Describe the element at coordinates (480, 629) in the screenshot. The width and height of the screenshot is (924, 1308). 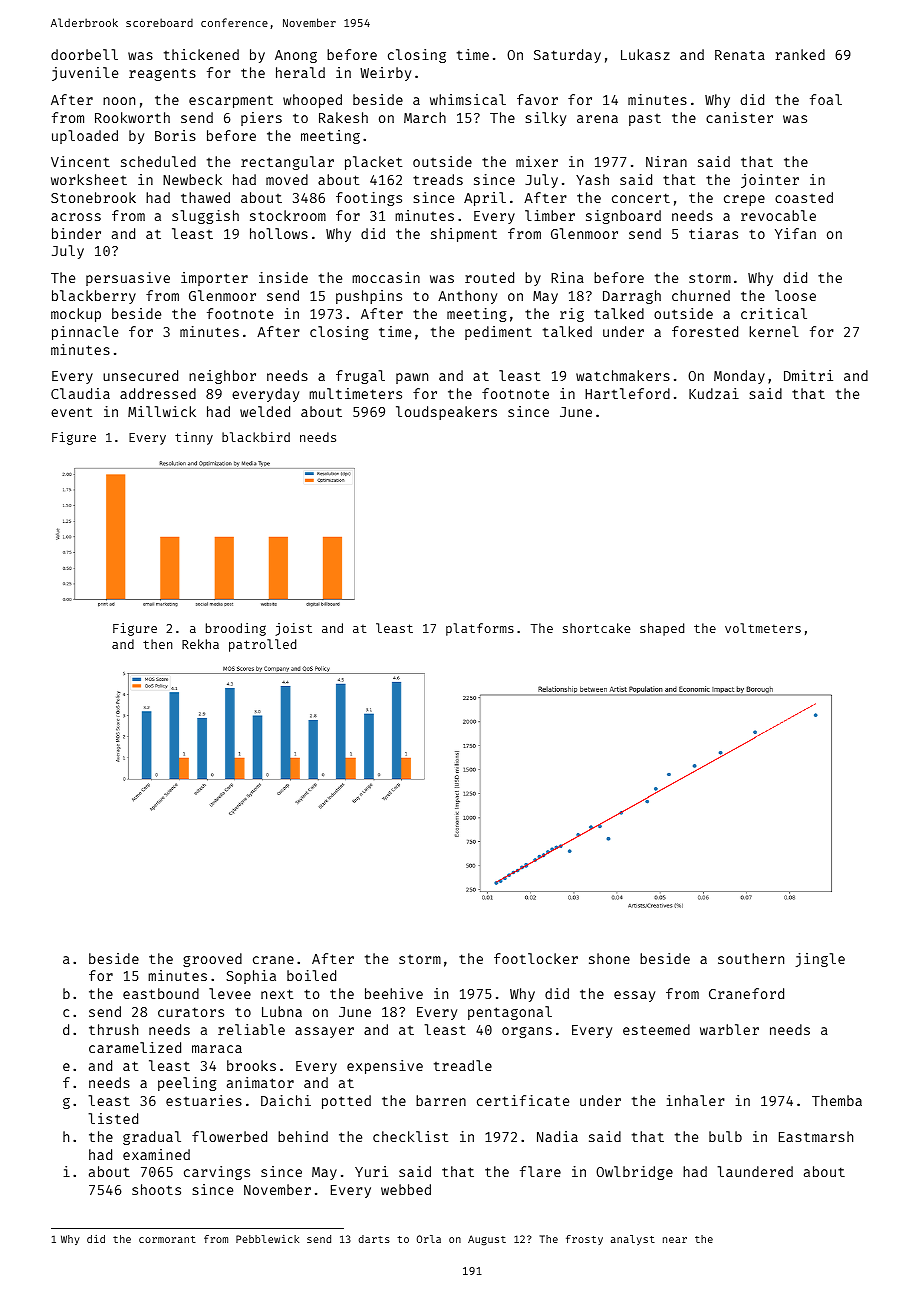
I see `platforms` at that location.
